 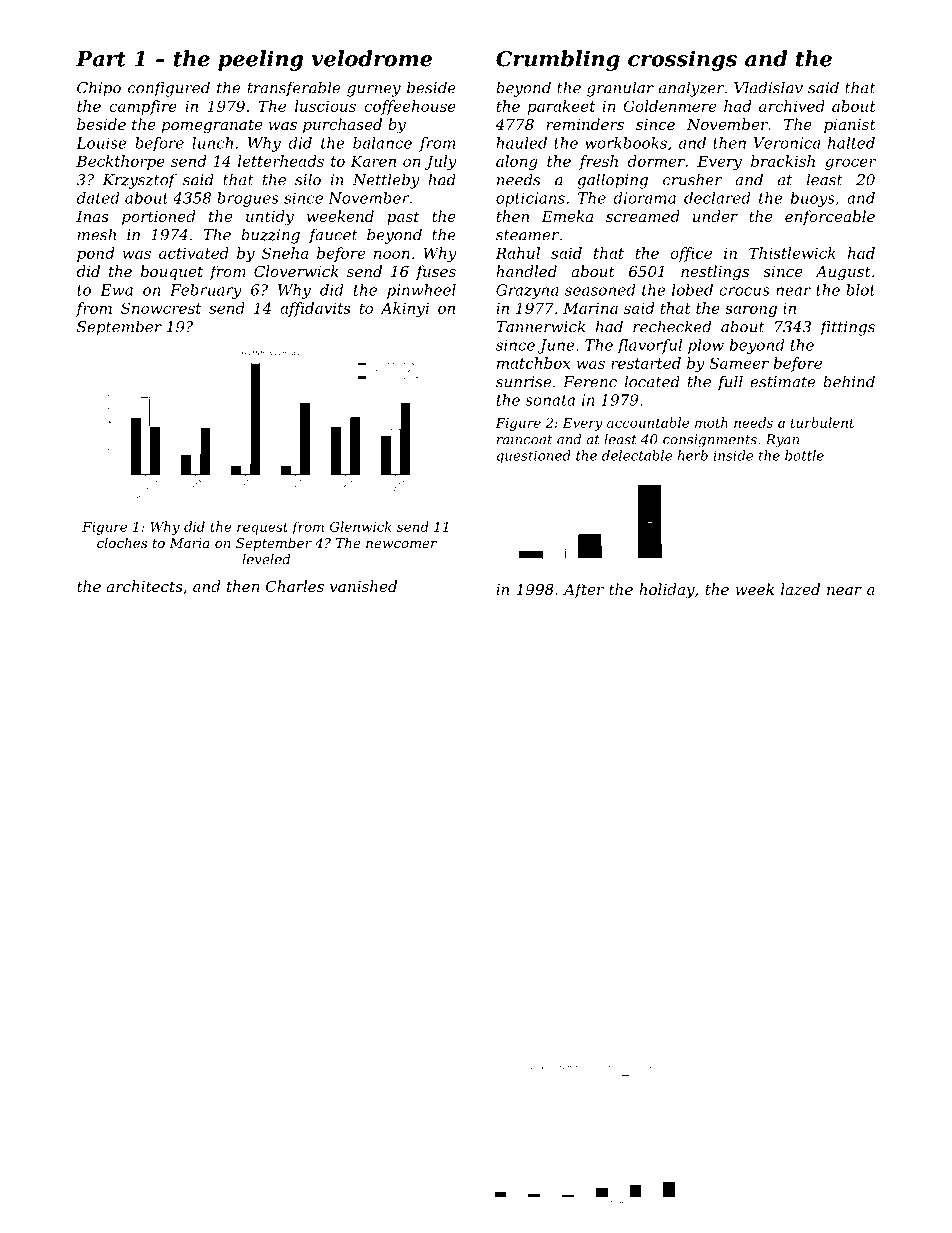 What do you see at coordinates (143, 107) in the page?
I see `campfire` at bounding box center [143, 107].
